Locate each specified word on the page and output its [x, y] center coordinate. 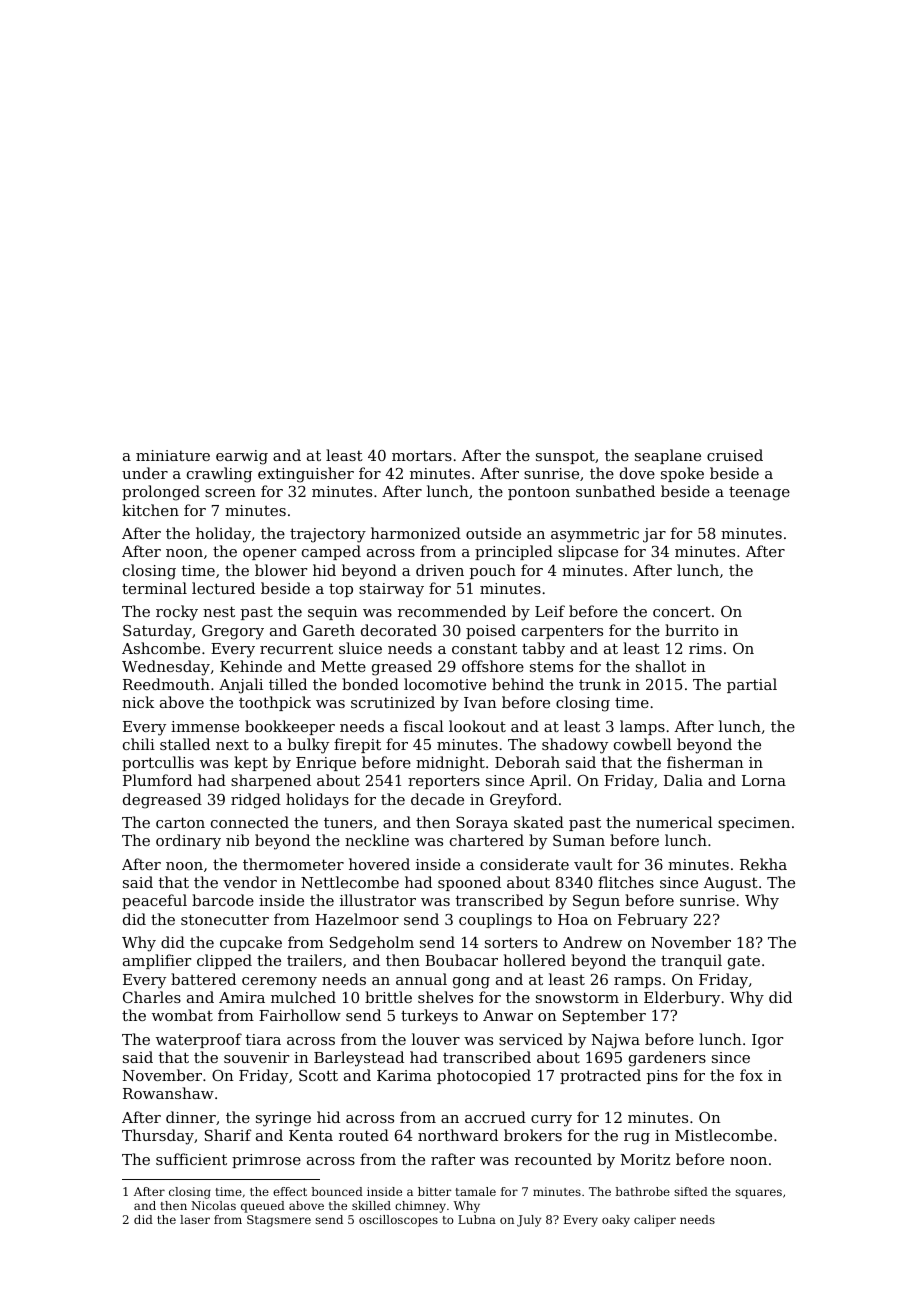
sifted [691, 1191]
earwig [242, 457]
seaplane [668, 456]
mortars [422, 455]
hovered [379, 864]
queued [263, 1207]
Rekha [763, 864]
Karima [404, 1075]
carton [180, 822]
